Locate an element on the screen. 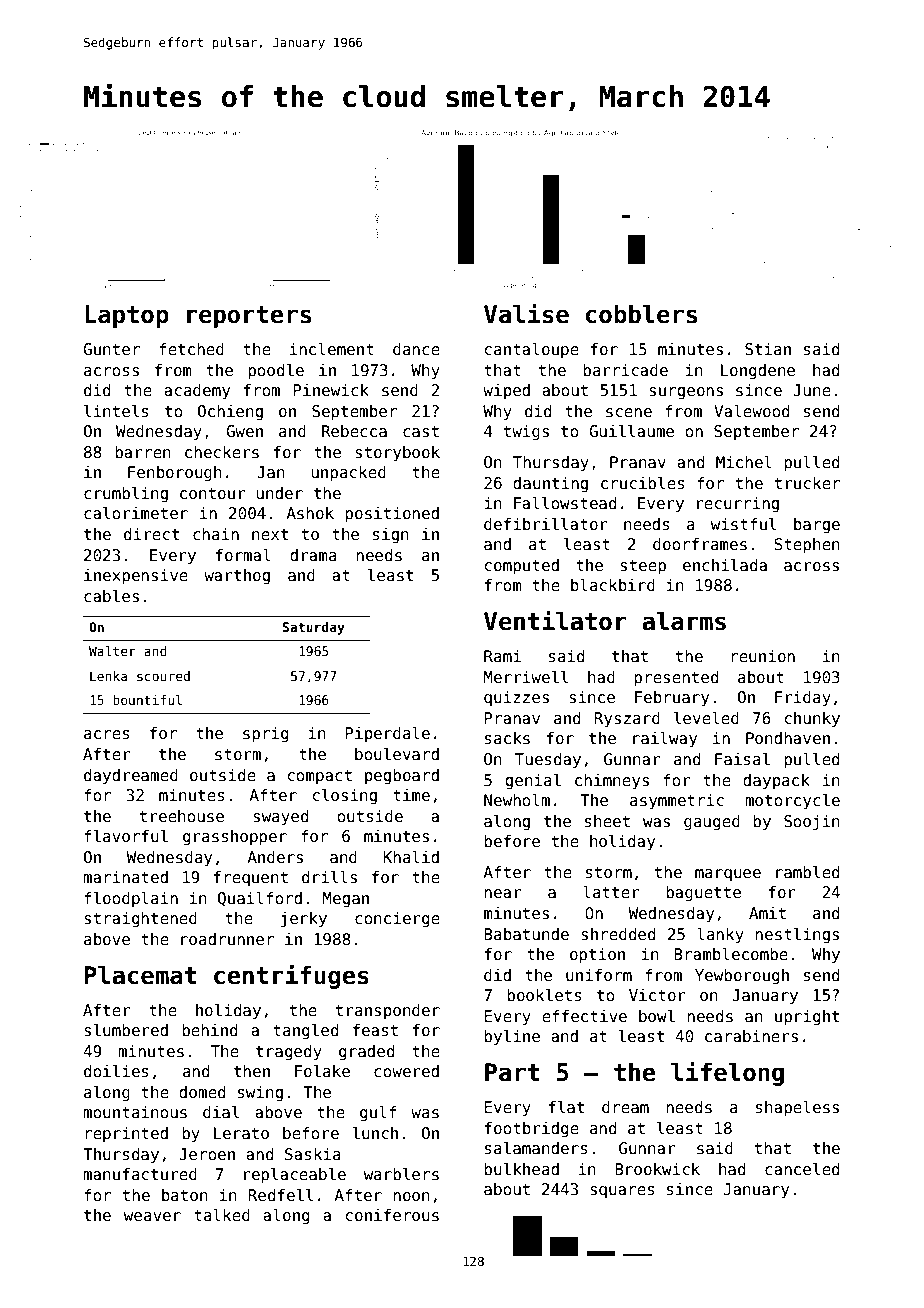  reprinted is located at coordinates (126, 1134).
